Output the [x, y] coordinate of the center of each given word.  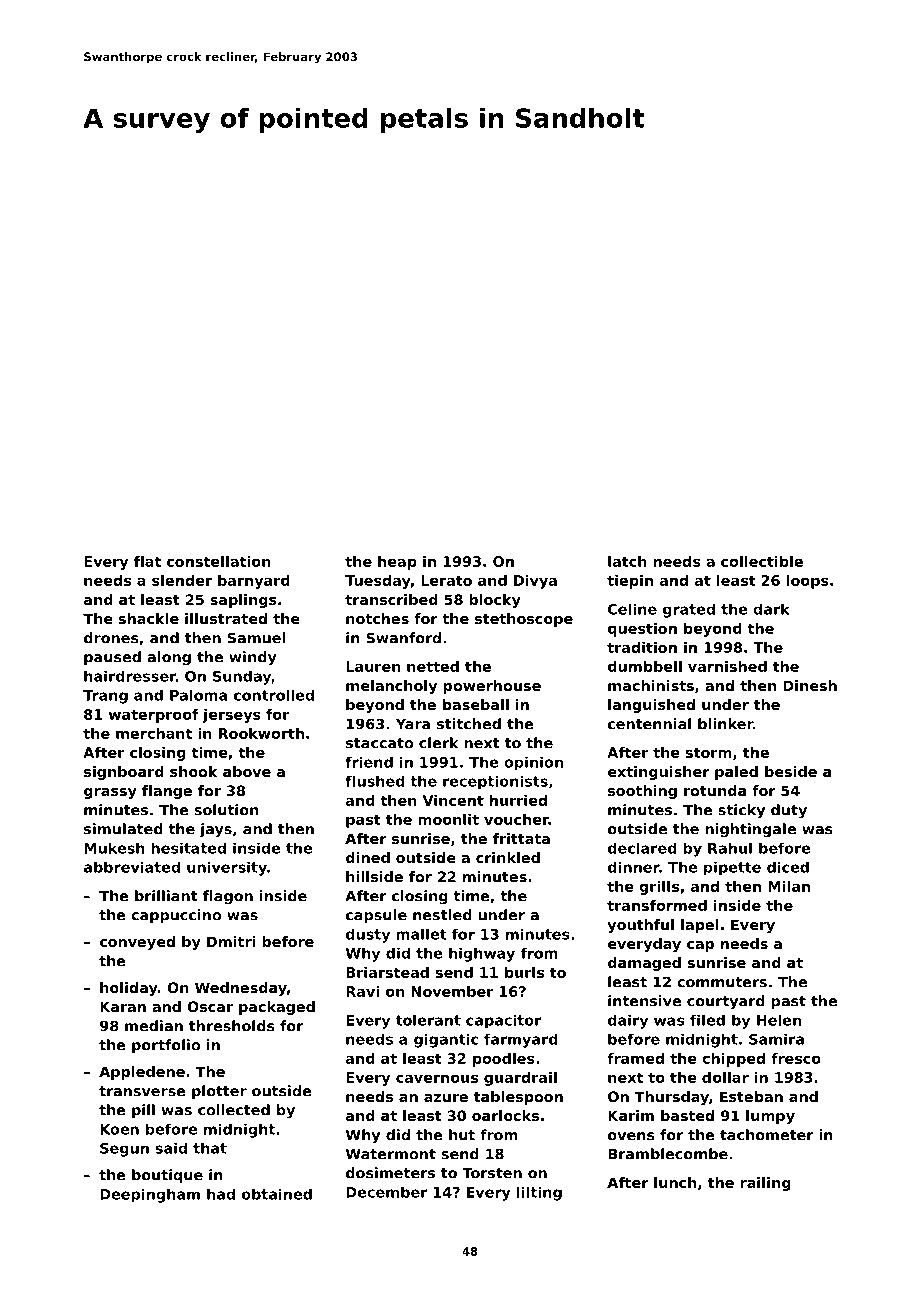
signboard [124, 773]
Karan [123, 1006]
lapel [700, 926]
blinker [725, 724]
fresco [796, 1058]
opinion [533, 763]
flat [147, 561]
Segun [124, 1150]
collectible [762, 561]
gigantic [446, 1041]
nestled [442, 915]
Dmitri [231, 941]
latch [627, 561]
